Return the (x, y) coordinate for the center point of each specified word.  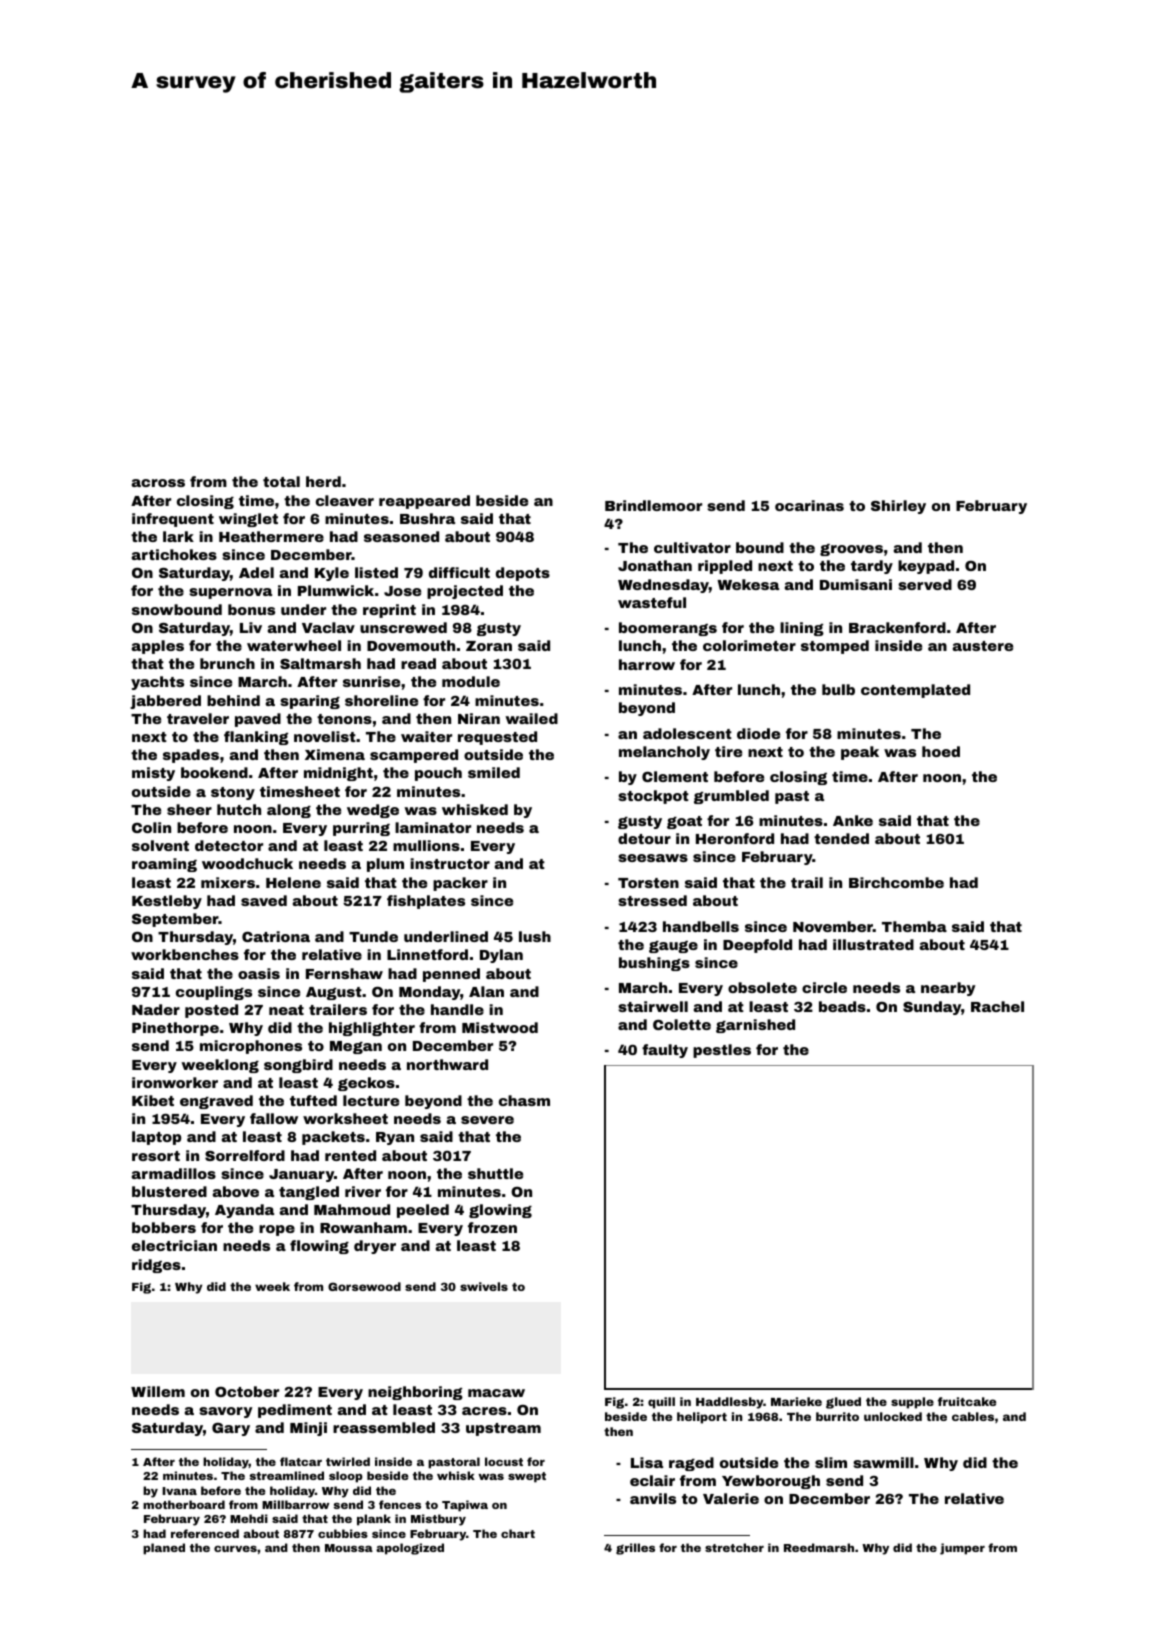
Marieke (796, 1401)
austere (983, 646)
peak (860, 753)
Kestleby (167, 902)
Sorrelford (245, 1155)
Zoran (489, 646)
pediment (295, 1411)
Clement (675, 776)
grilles (635, 1549)
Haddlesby (729, 1403)
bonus (251, 609)
